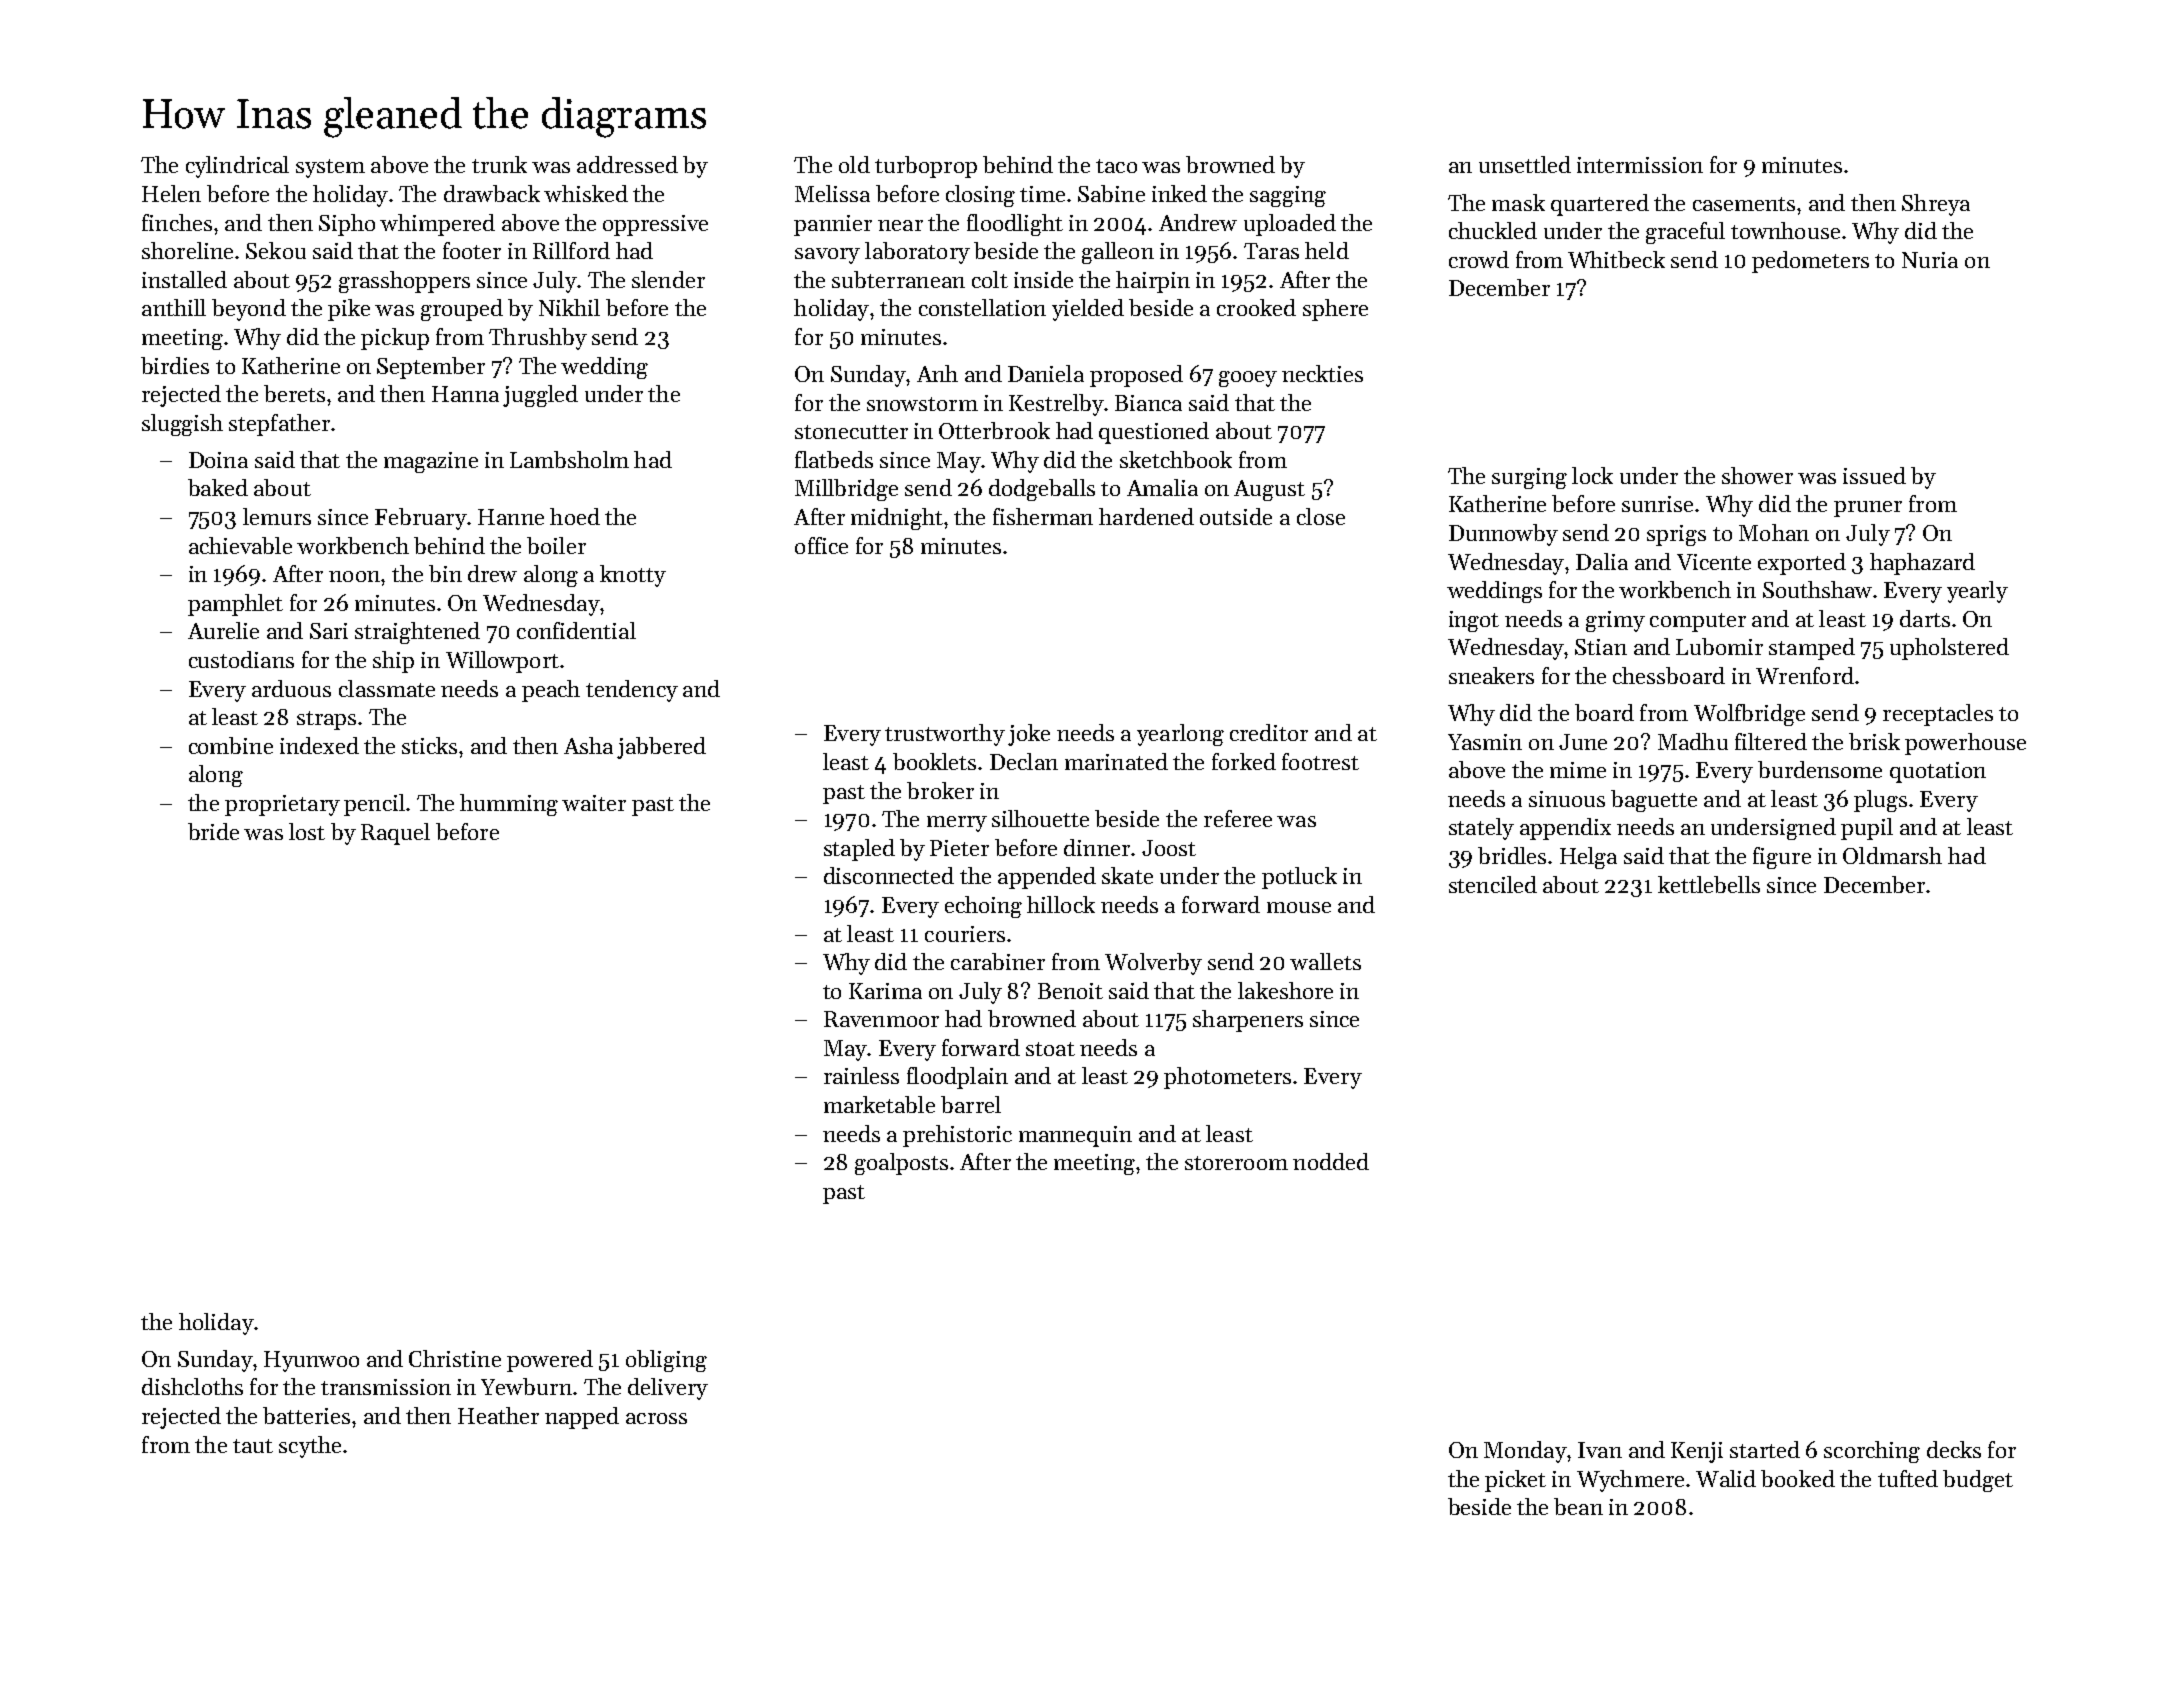 The width and height of the screenshot is (2178, 1683). Describe the element at coordinates (1525, 164) in the screenshot. I see `unsettled` at that location.
